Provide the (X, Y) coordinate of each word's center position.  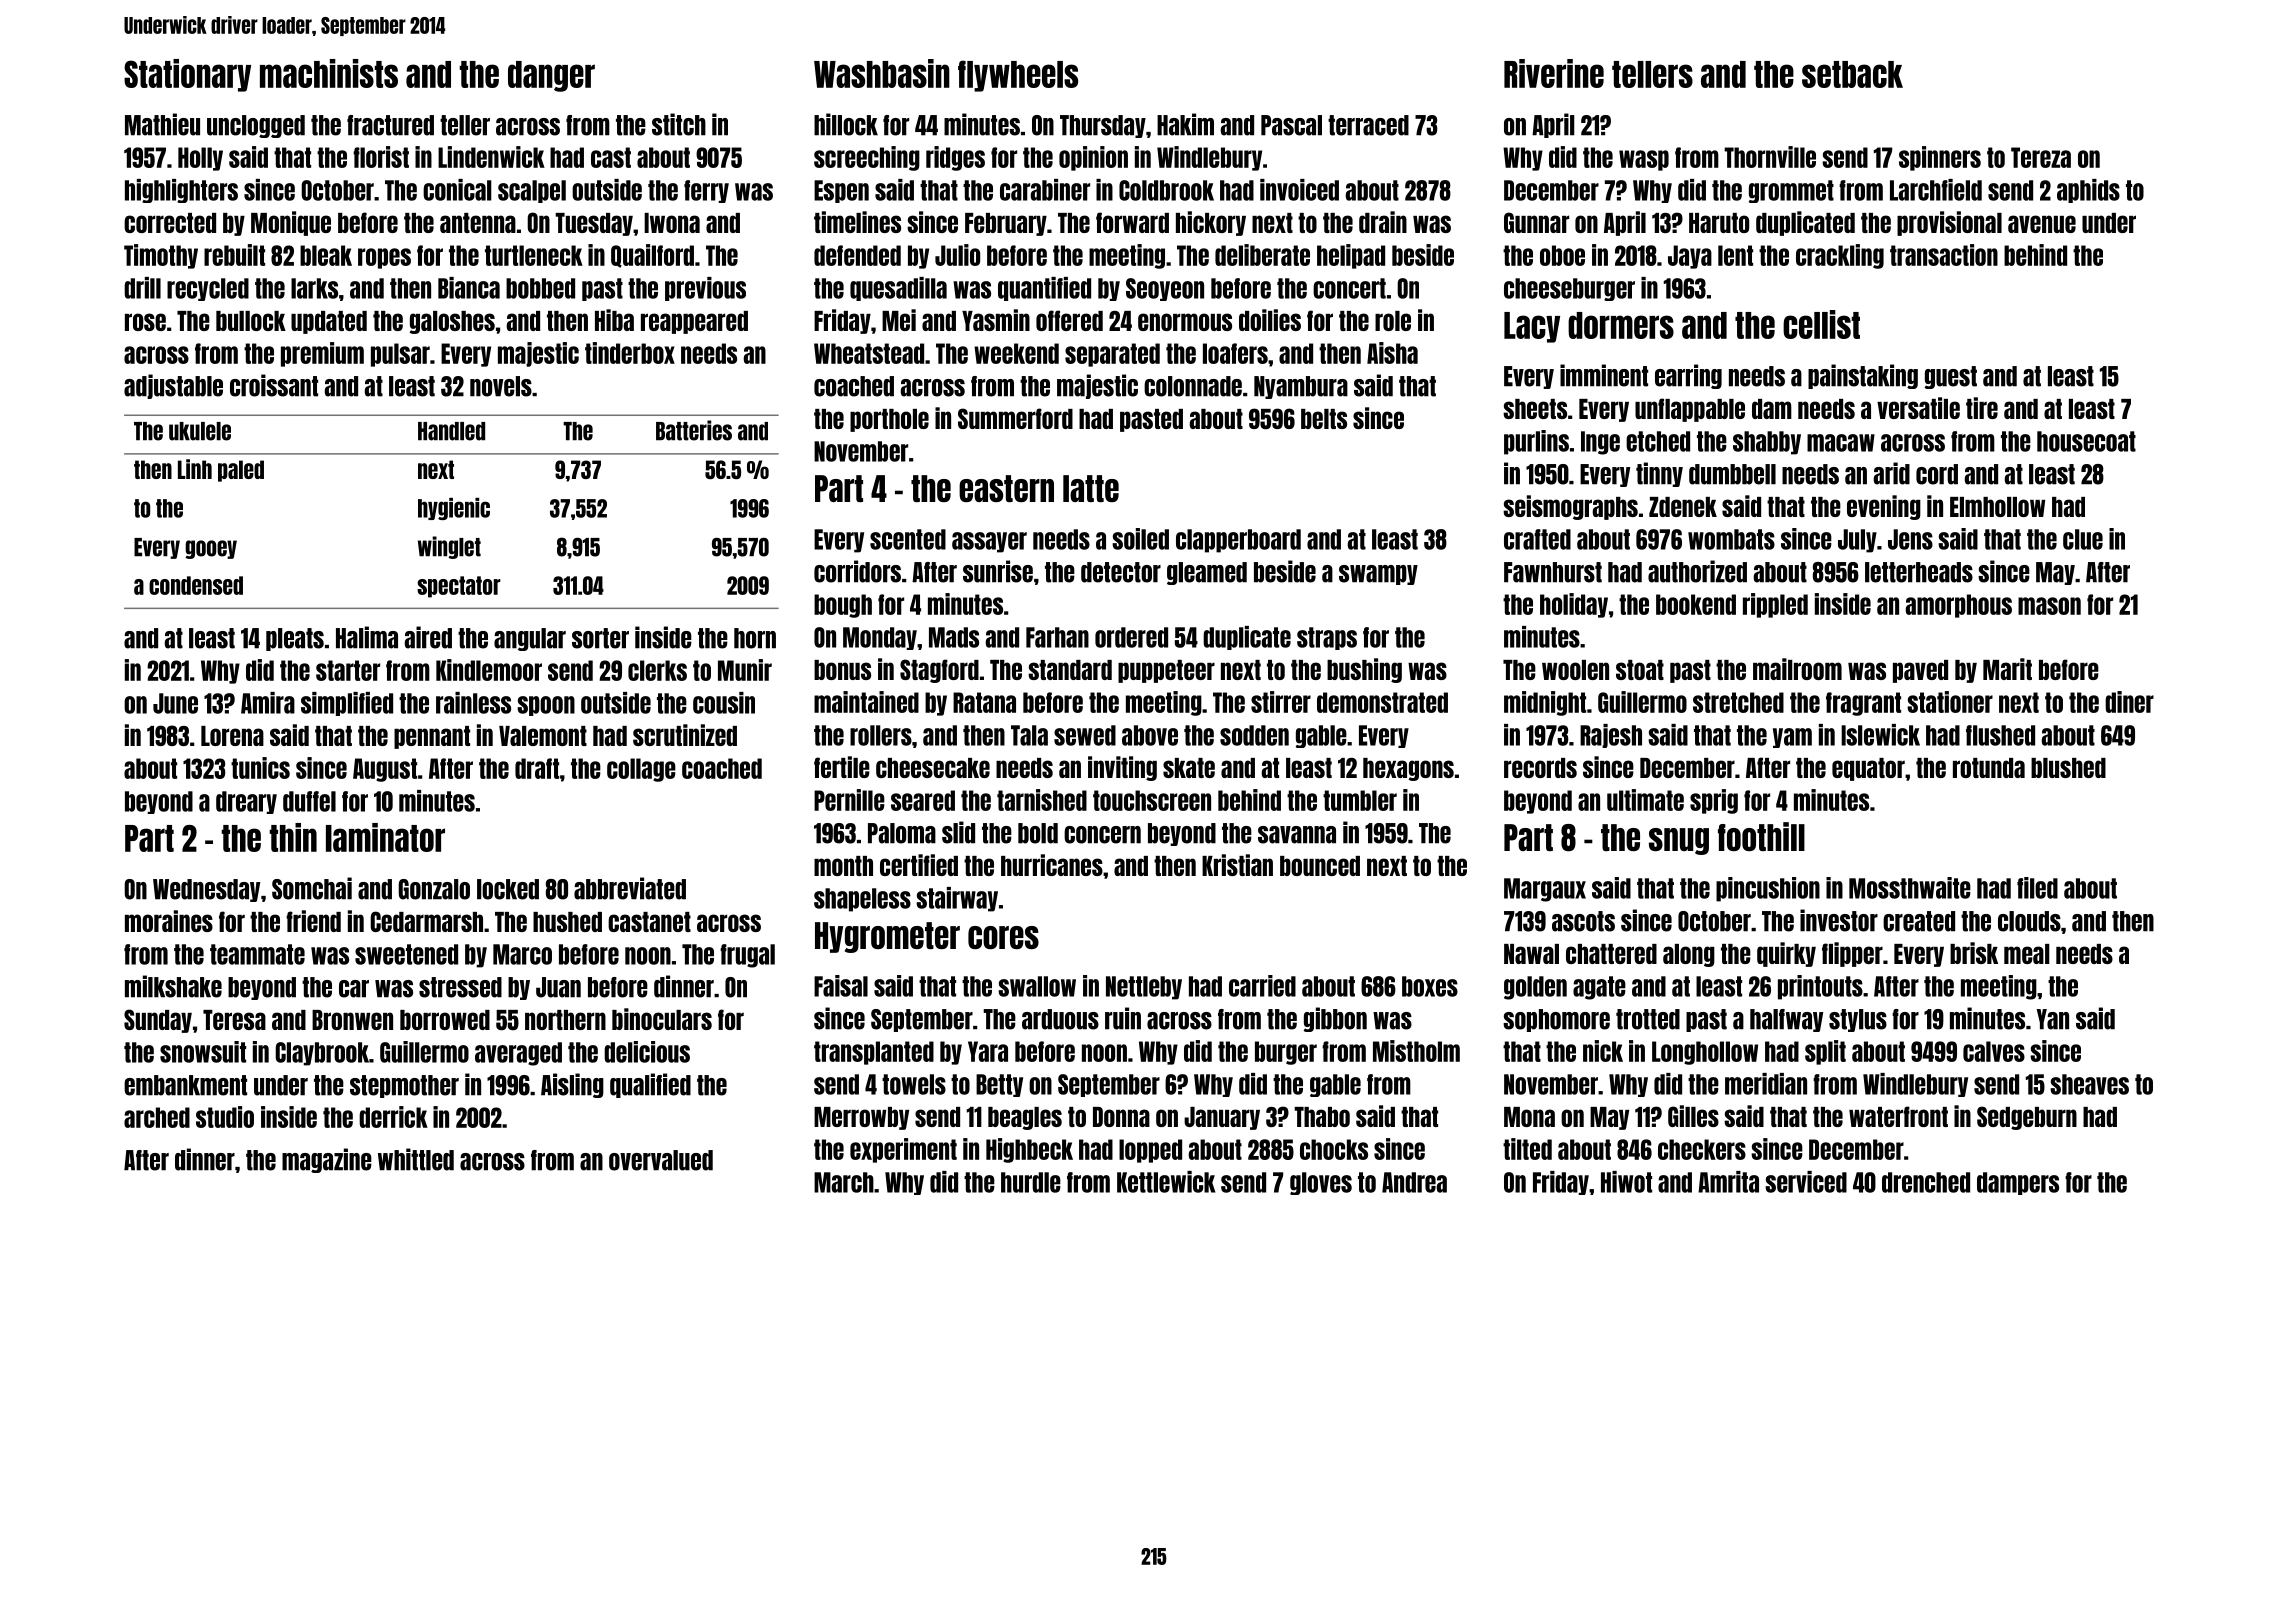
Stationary (187, 75)
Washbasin (882, 73)
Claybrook (322, 1054)
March (844, 1182)
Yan (2052, 1019)
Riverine (1554, 73)
